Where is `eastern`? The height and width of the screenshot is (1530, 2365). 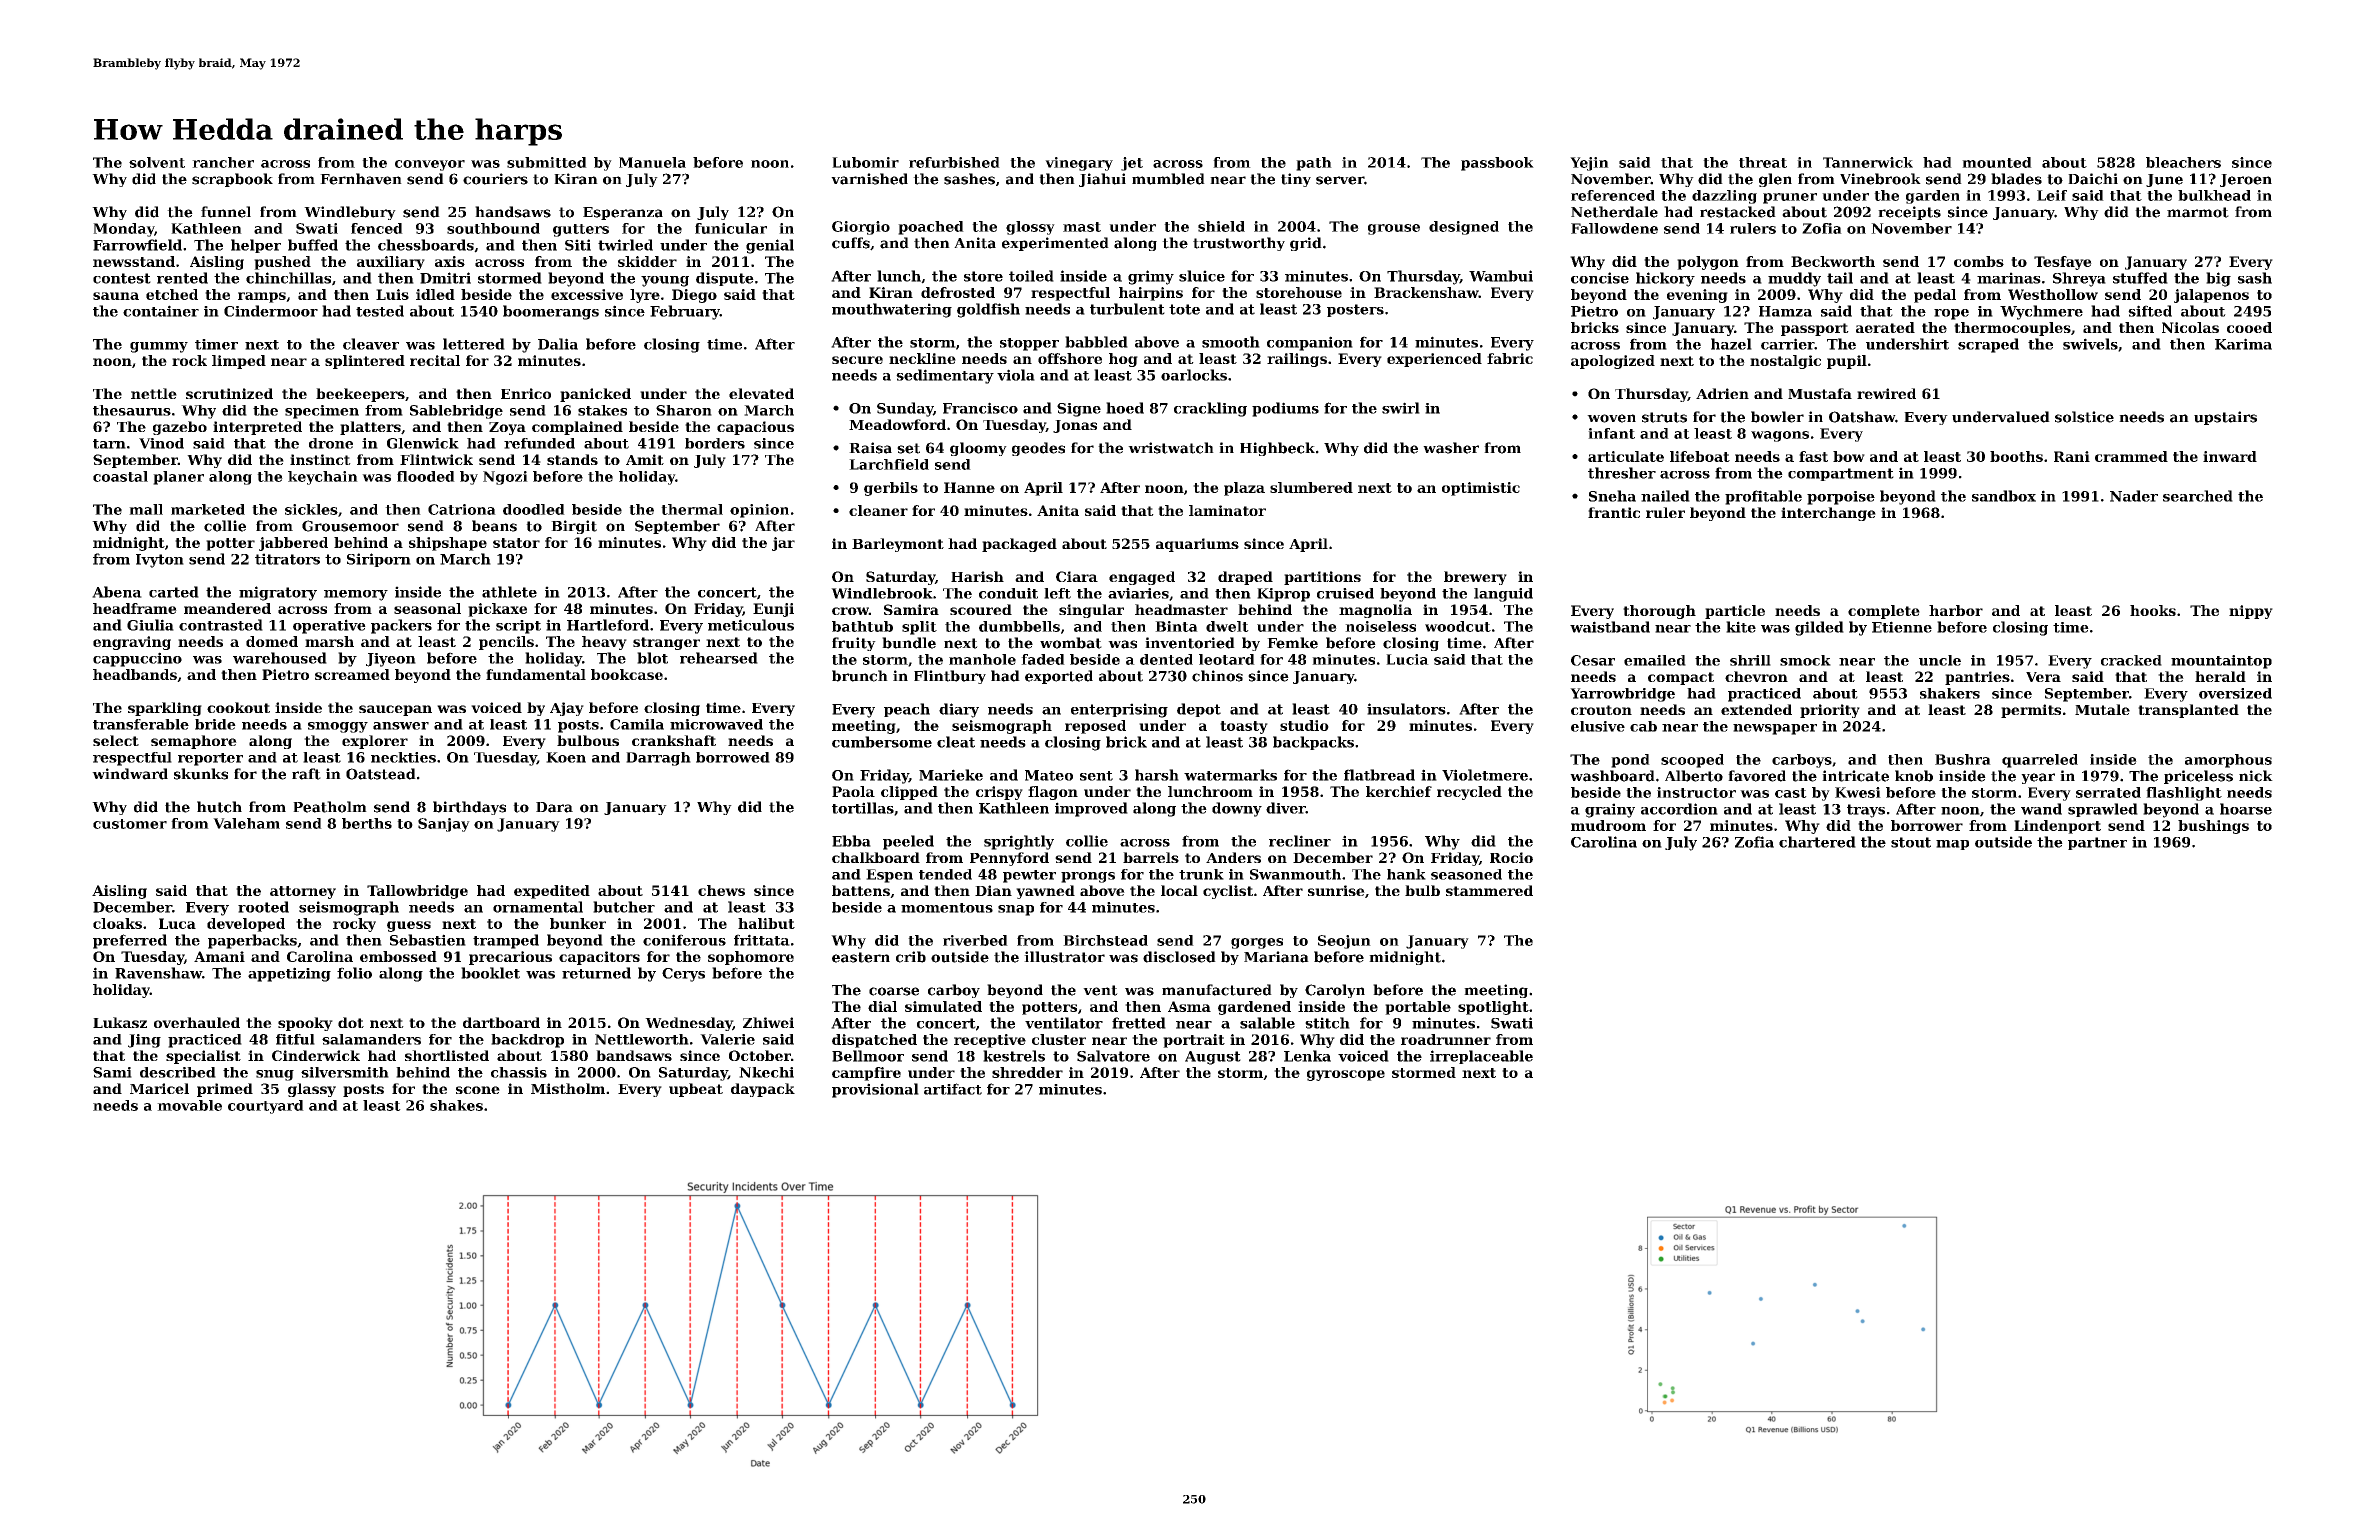
eastern is located at coordinates (861, 957).
